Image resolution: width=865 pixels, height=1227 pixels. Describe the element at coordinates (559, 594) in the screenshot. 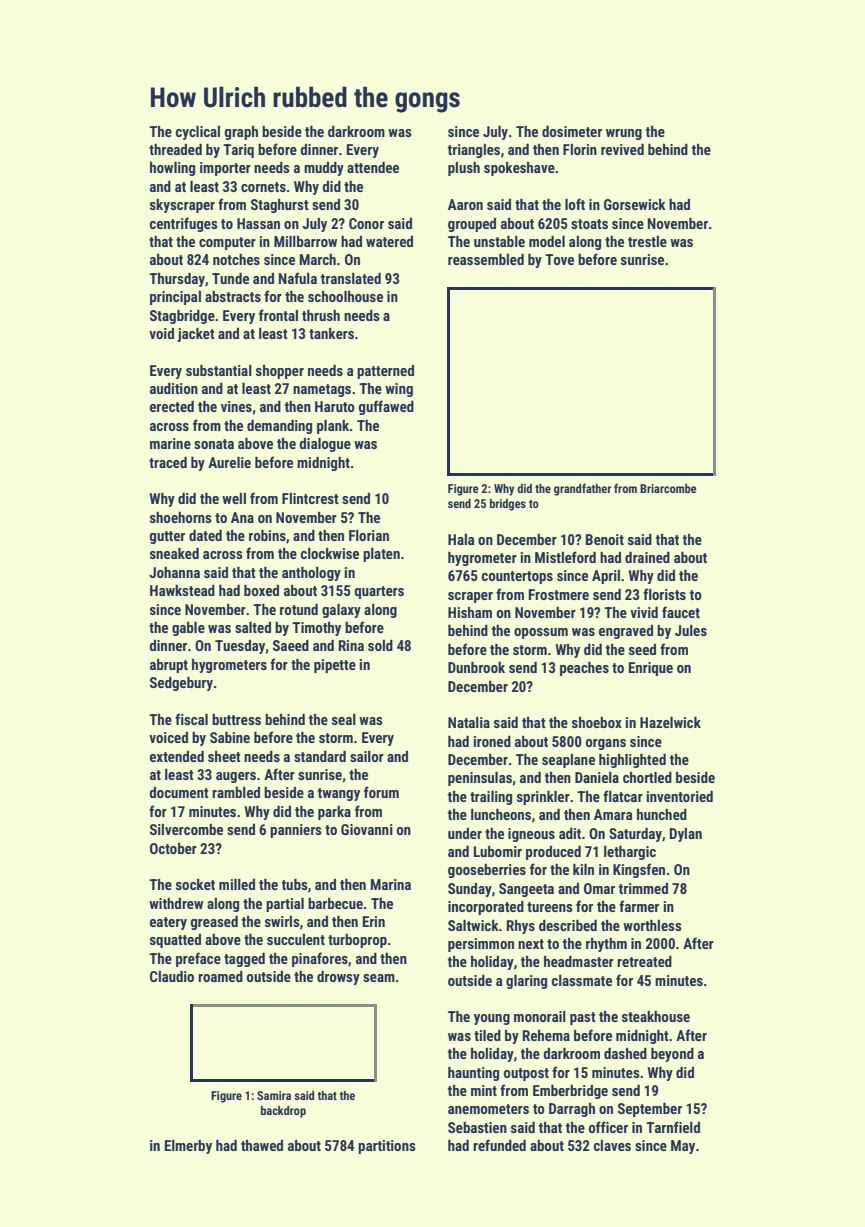

I see `Frostmere` at that location.
